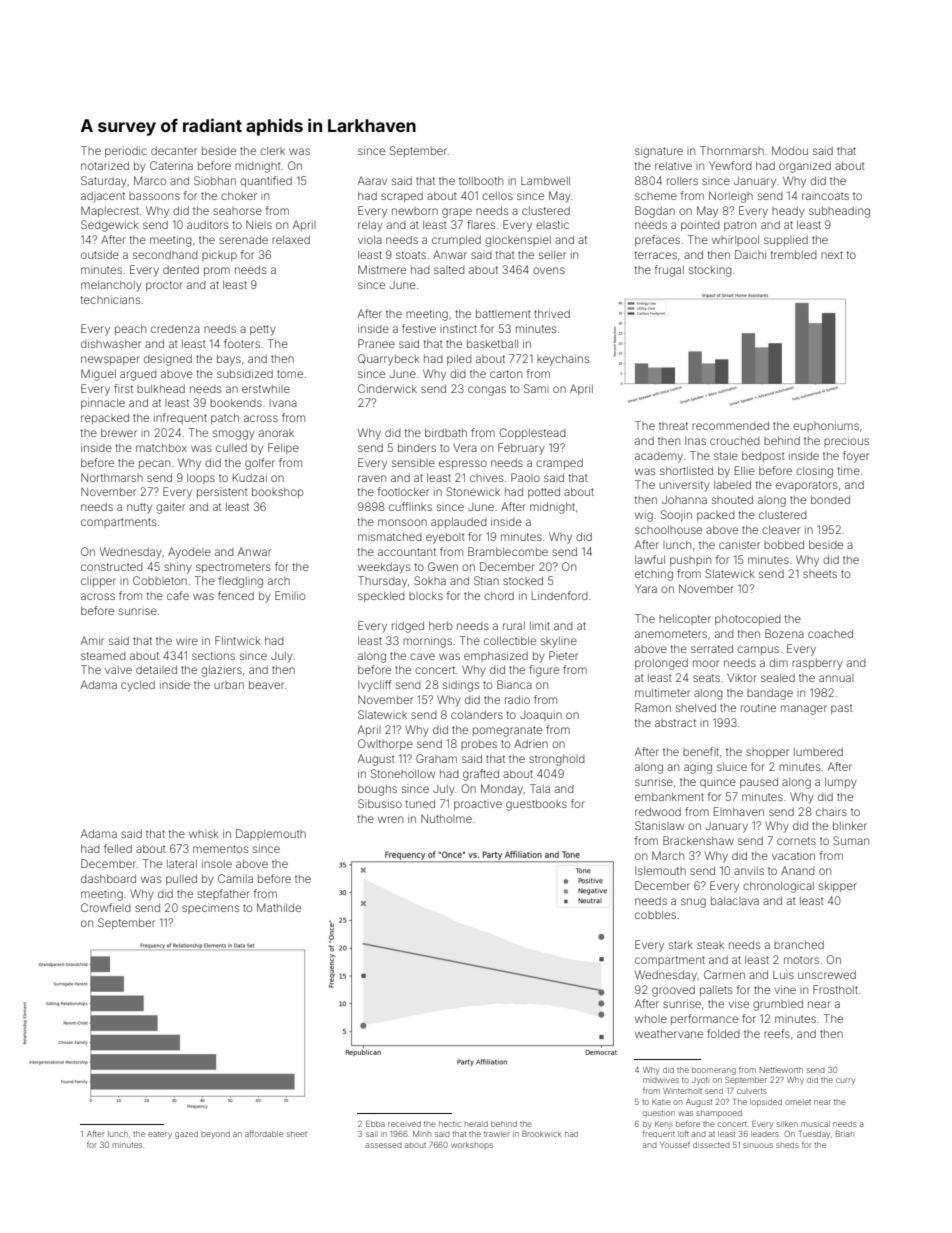  Describe the element at coordinates (204, 834) in the image. I see `whisk` at that location.
